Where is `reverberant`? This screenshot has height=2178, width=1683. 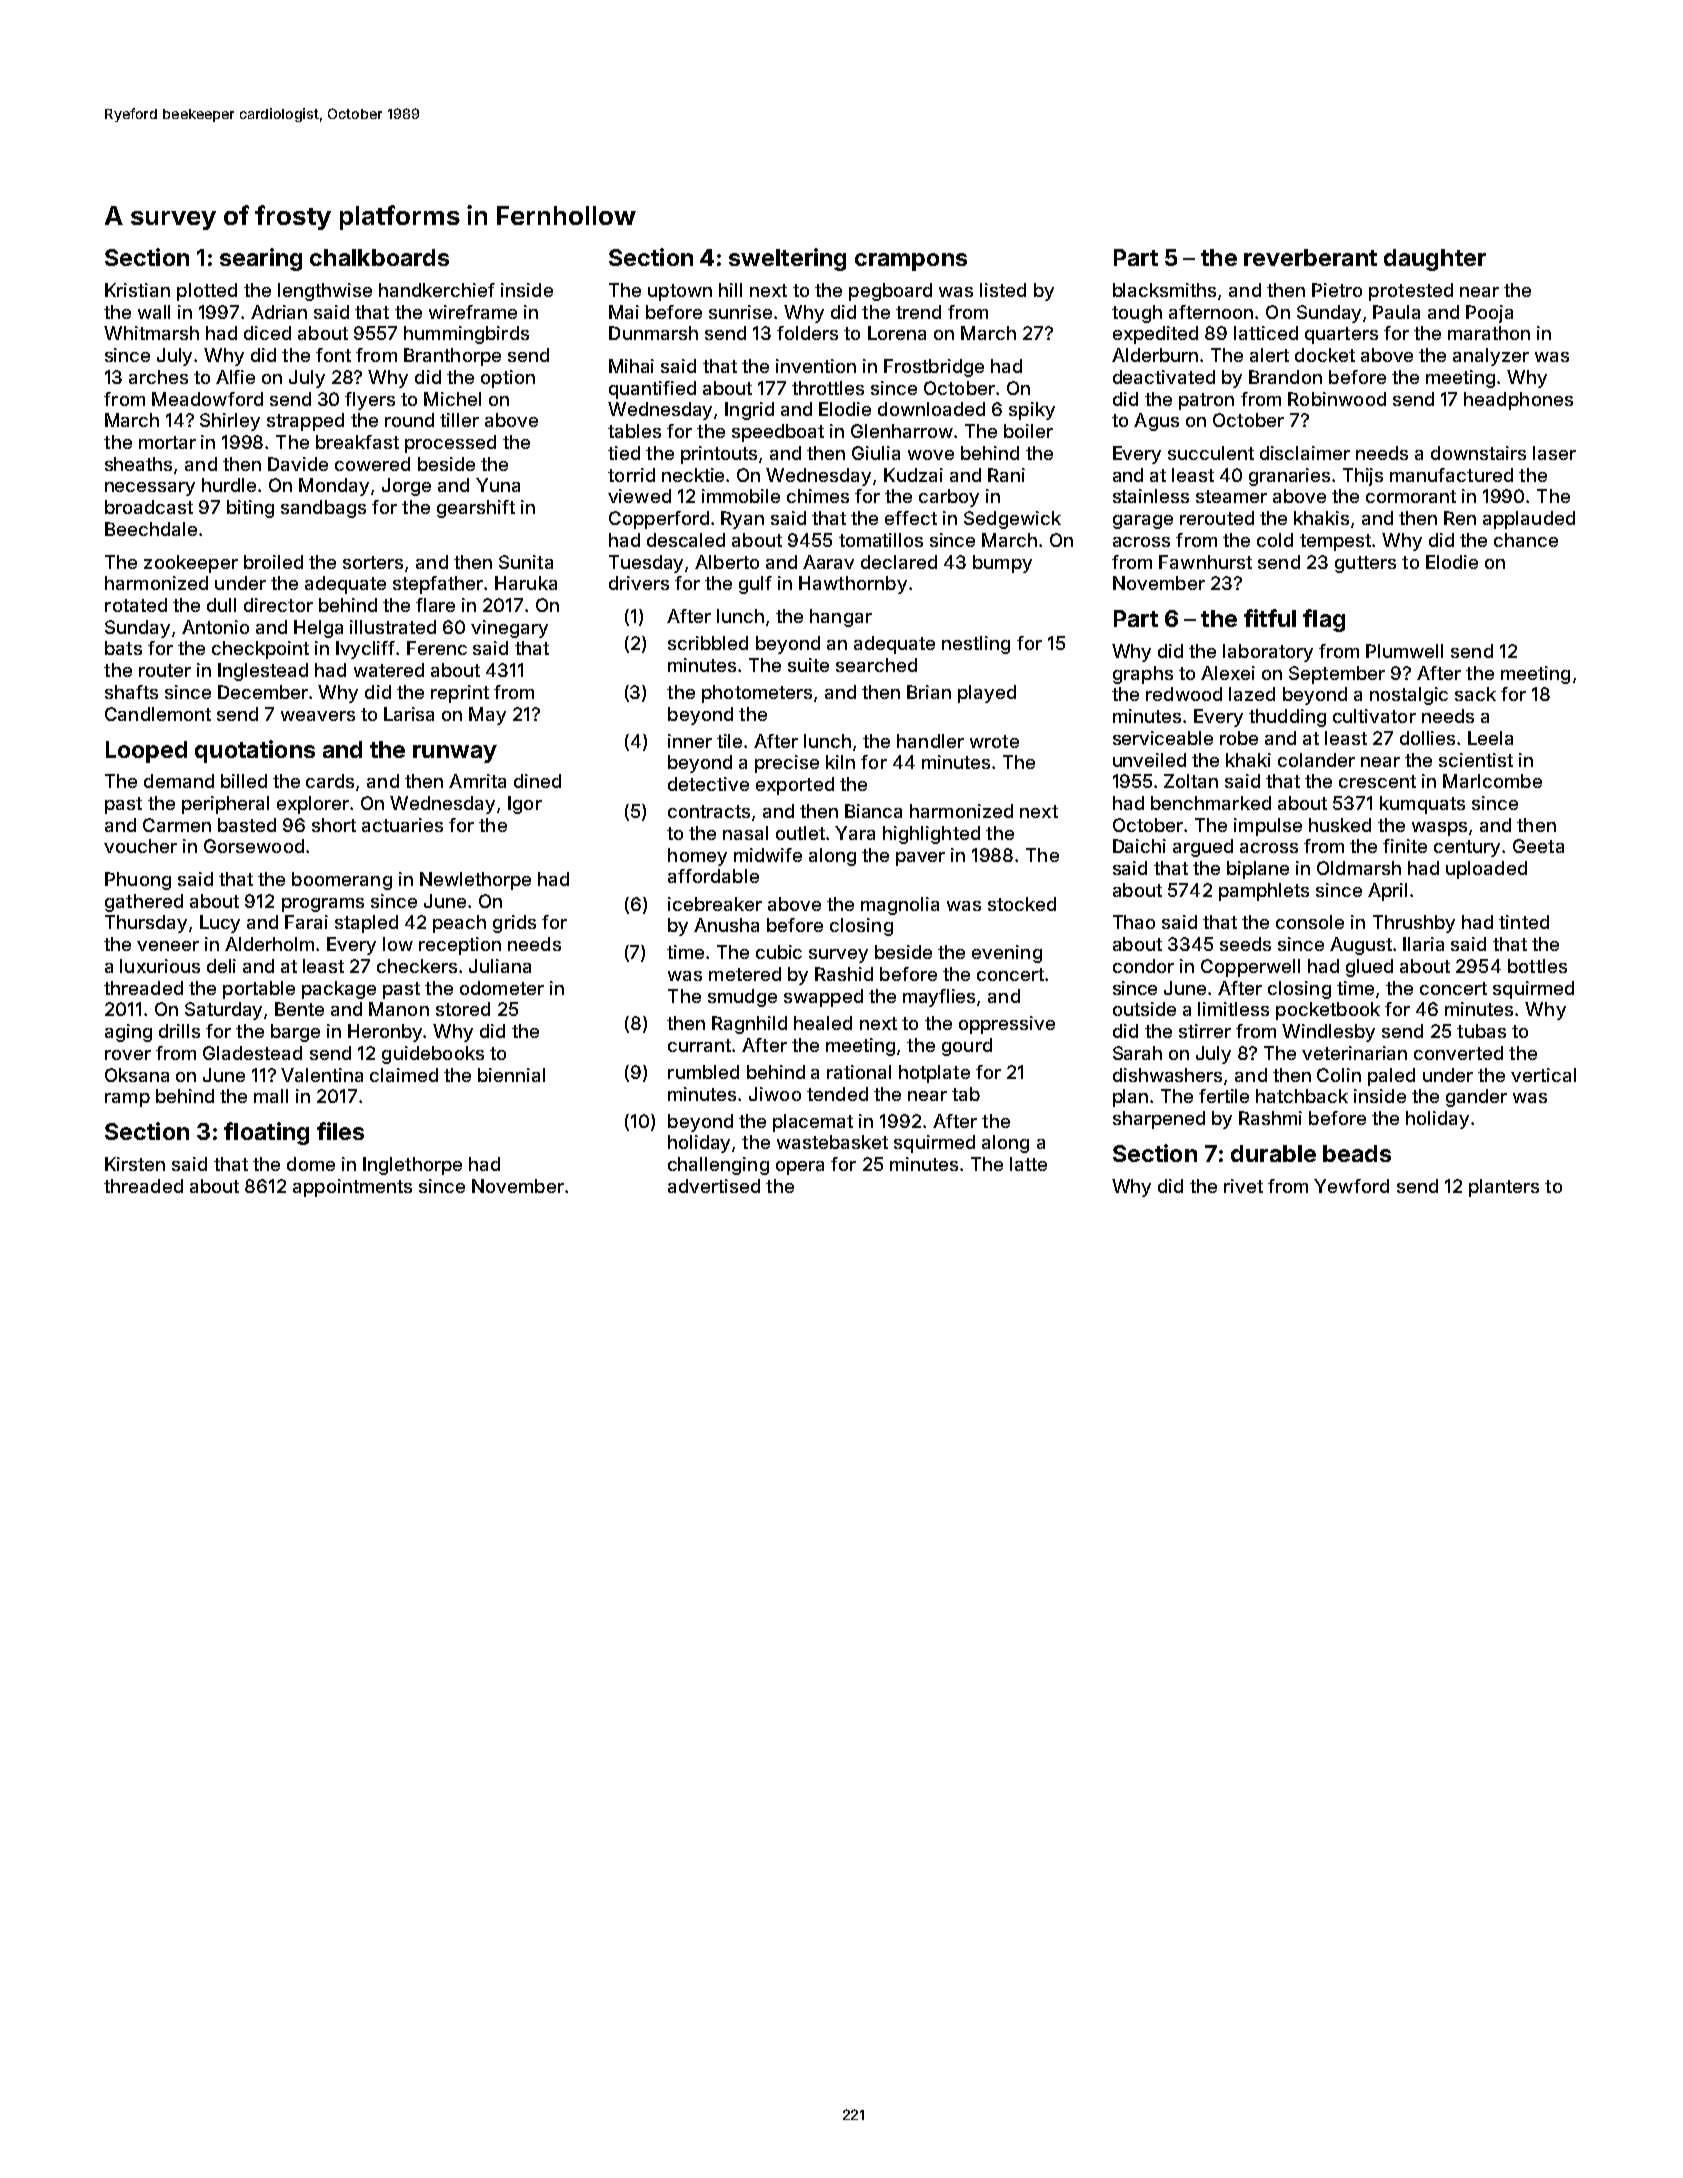
reverberant is located at coordinates (1310, 257).
